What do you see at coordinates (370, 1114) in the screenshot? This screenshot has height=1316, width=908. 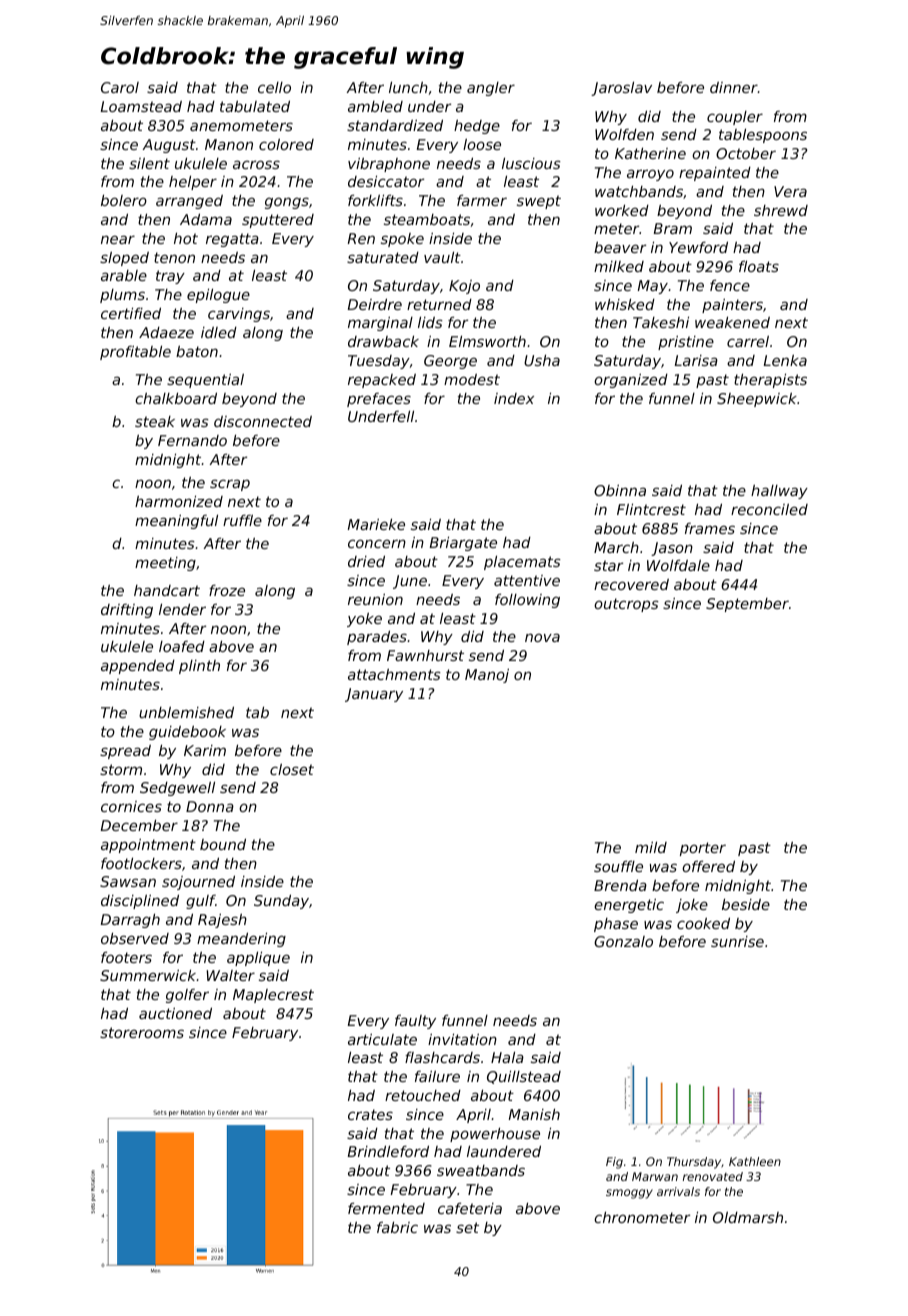 I see `crates` at bounding box center [370, 1114].
